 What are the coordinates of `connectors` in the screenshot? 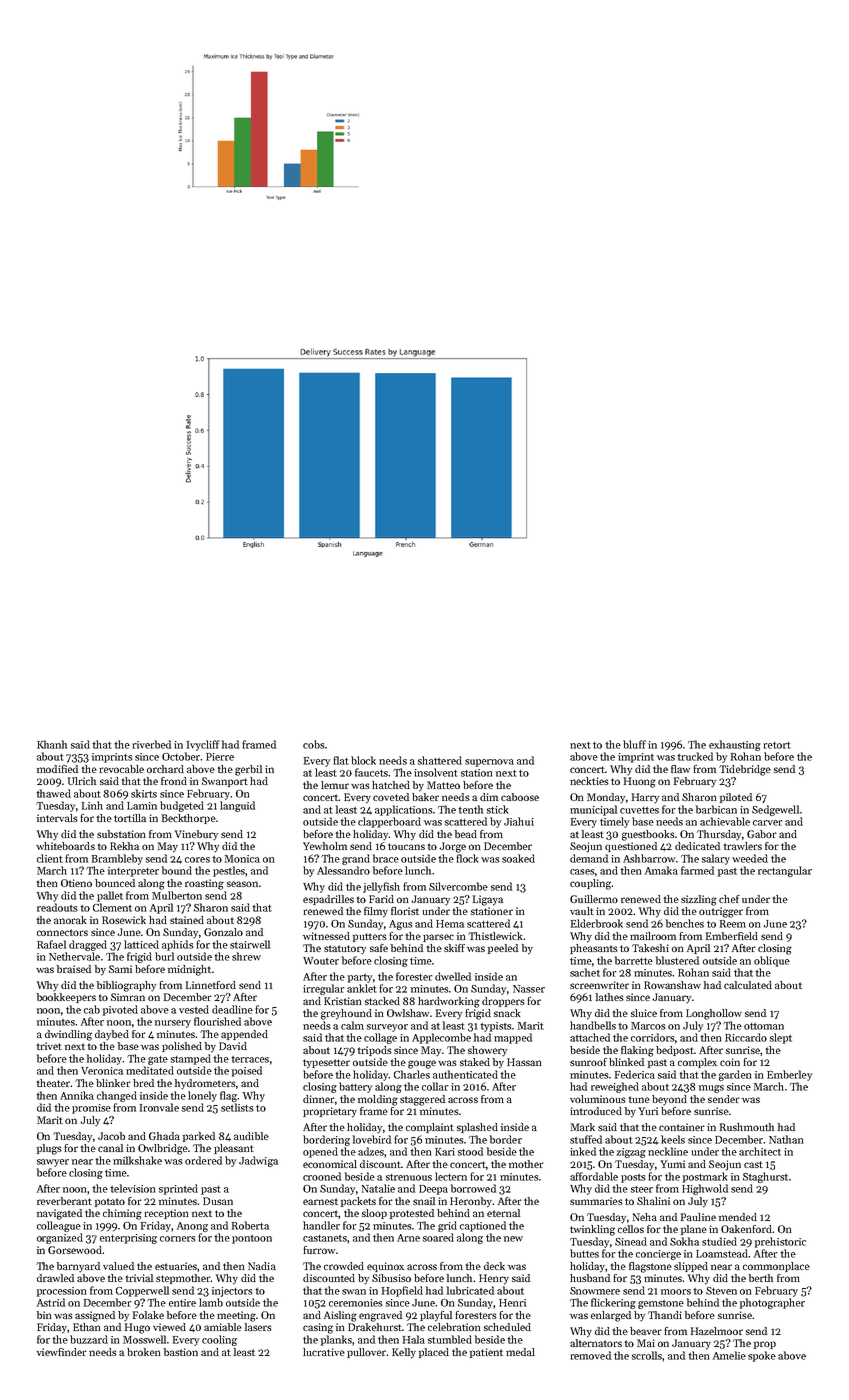 It's located at (62, 932).
